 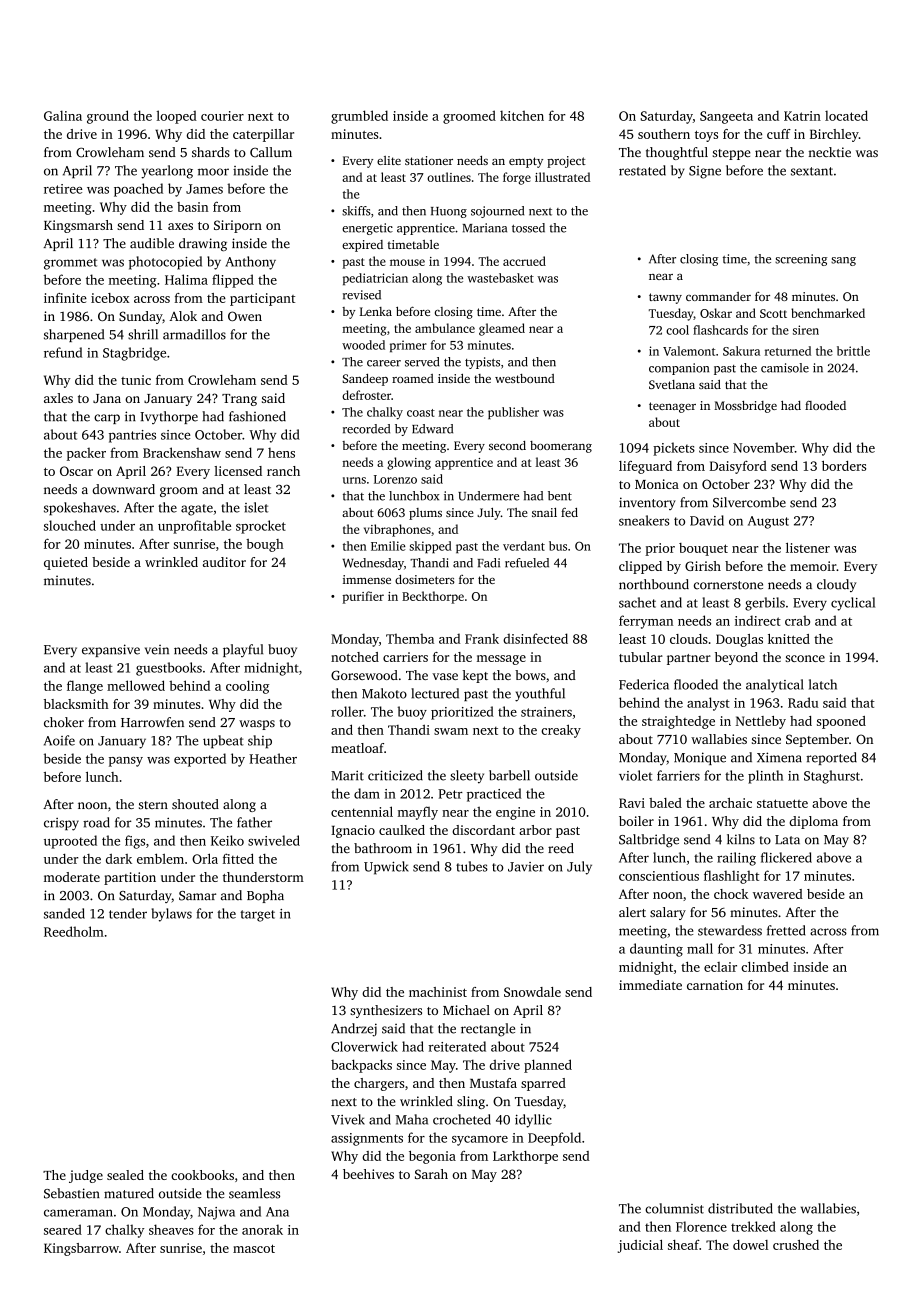 What do you see at coordinates (758, 620) in the screenshot?
I see `indirect` at bounding box center [758, 620].
